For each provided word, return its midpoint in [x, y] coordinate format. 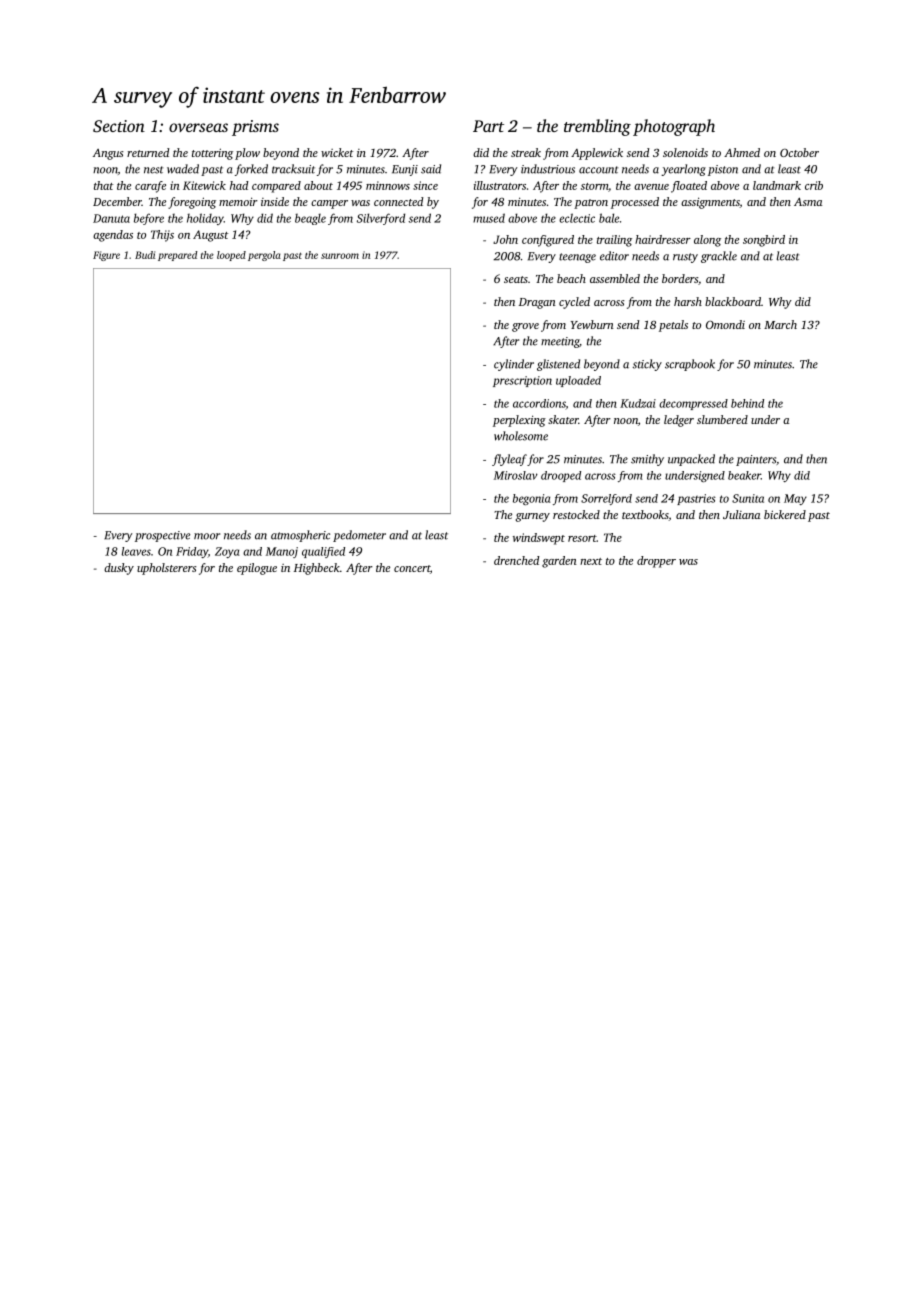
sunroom [340, 256]
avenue [651, 187]
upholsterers [166, 569]
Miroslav [516, 475]
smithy [647, 460]
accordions [539, 404]
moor [207, 536]
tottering [212, 154]
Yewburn [592, 324]
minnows [388, 185]
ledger [679, 421]
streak [526, 152]
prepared [178, 256]
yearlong [683, 170]
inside [275, 201]
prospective [162, 536]
